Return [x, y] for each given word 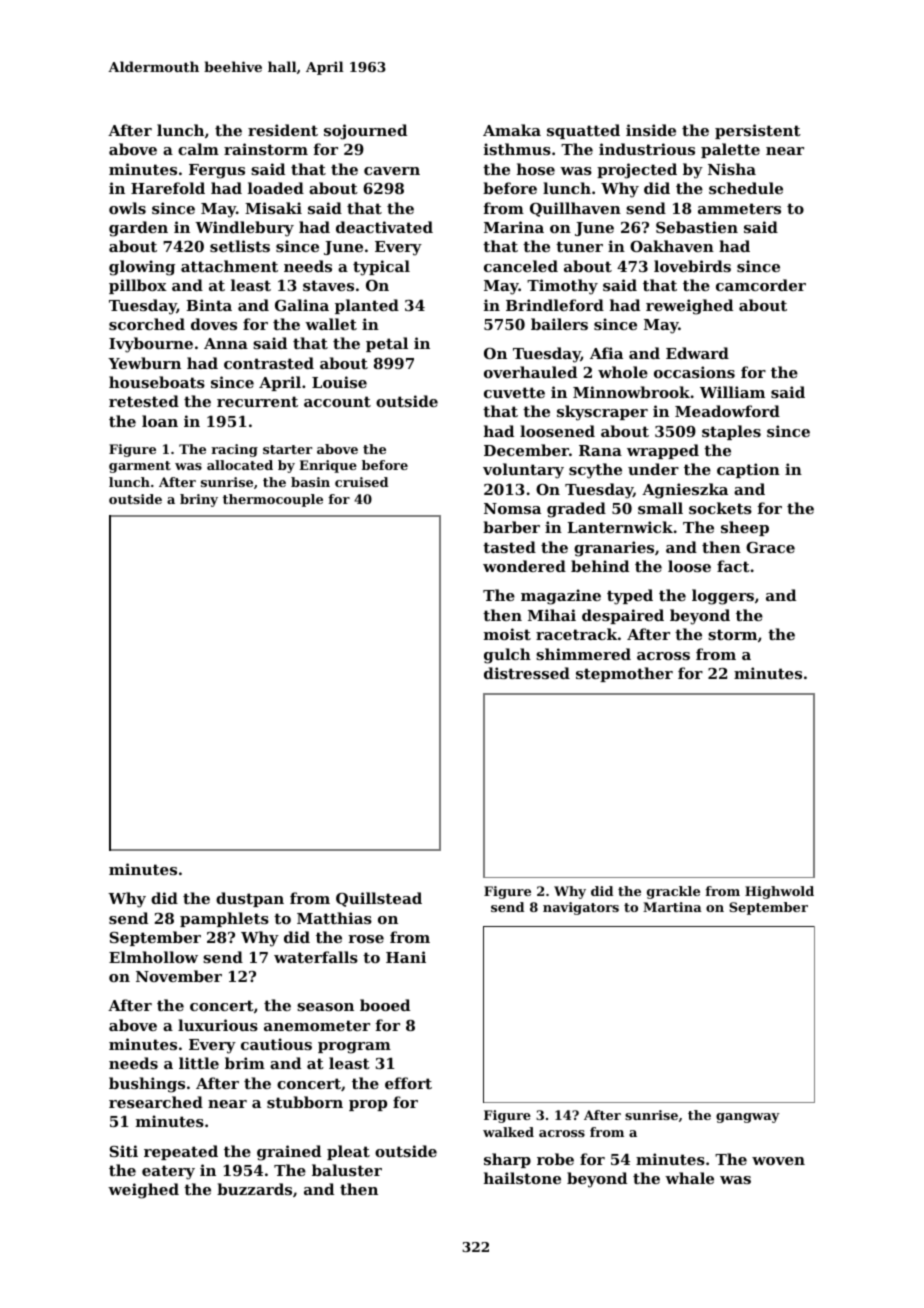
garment [140, 467]
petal [387, 344]
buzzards [254, 1189]
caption [748, 470]
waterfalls [316, 957]
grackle [673, 892]
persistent [758, 131]
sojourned [365, 132]
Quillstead [379, 899]
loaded [276, 188]
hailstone [522, 1178]
